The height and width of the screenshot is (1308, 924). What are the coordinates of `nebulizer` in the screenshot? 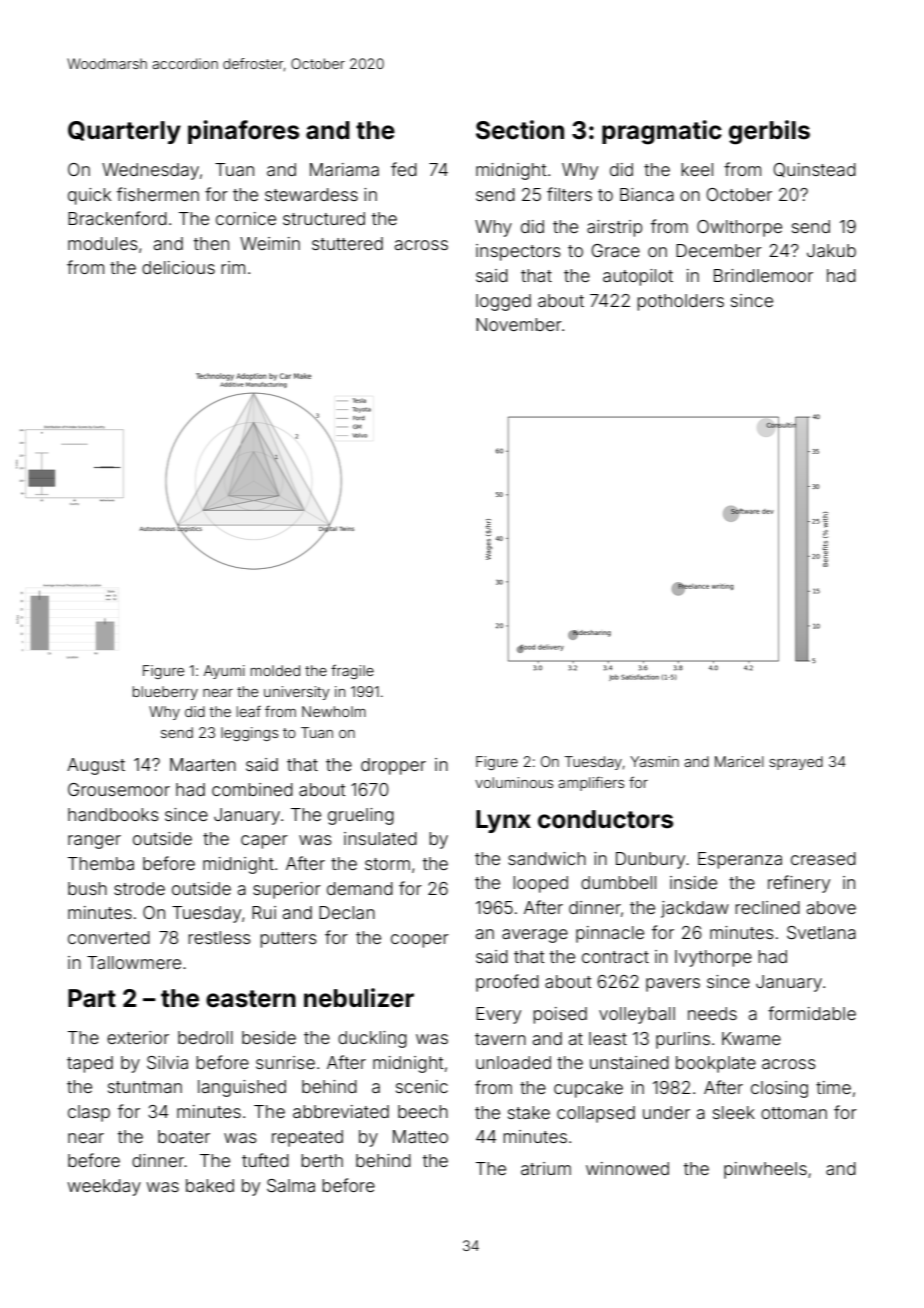 It's located at (359, 998).
